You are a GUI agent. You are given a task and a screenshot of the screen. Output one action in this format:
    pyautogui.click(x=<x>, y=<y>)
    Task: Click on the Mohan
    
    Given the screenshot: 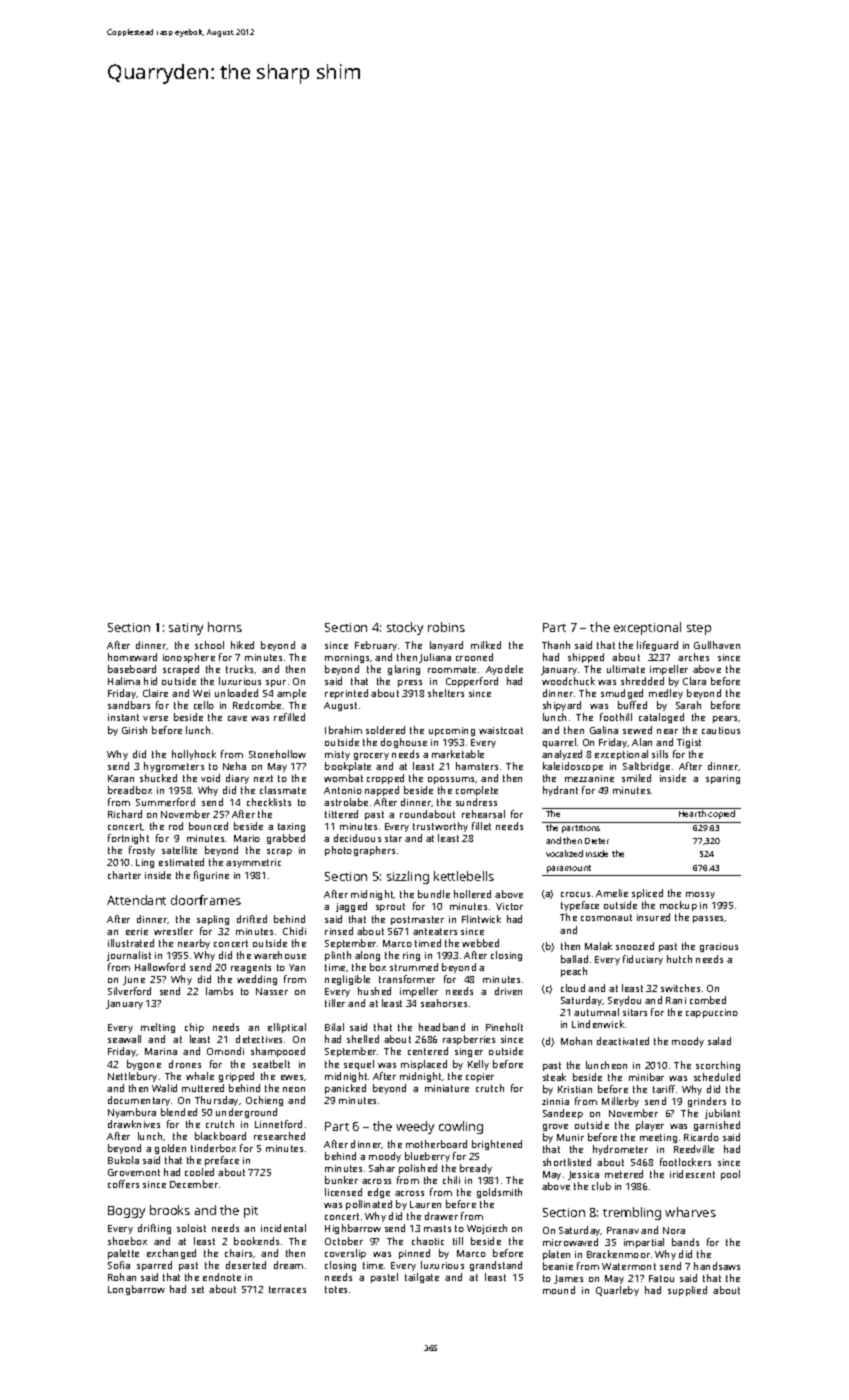 What is the action you would take?
    pyautogui.click(x=576, y=1041)
